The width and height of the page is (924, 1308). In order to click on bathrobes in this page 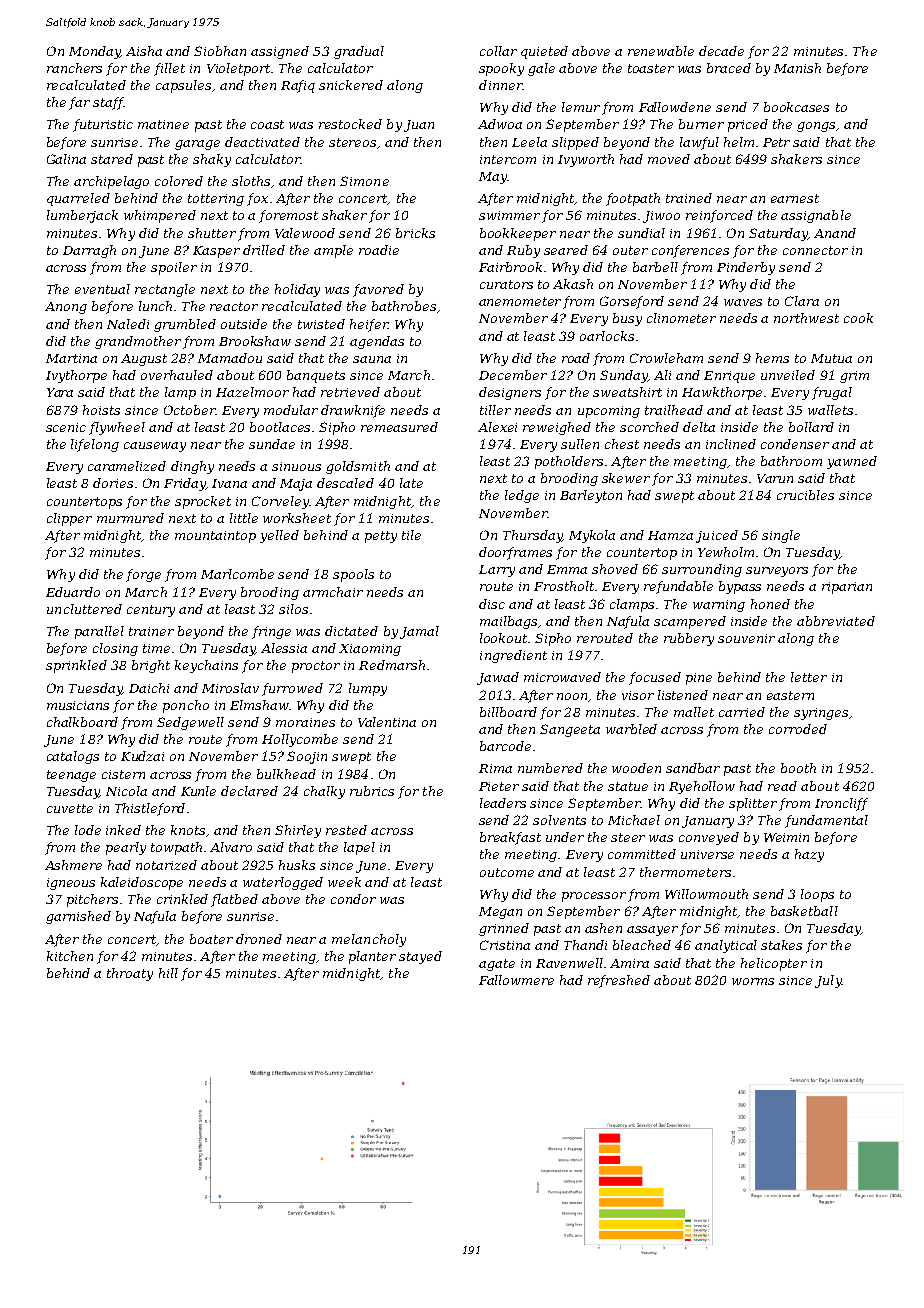, I will do `click(404, 306)`.
